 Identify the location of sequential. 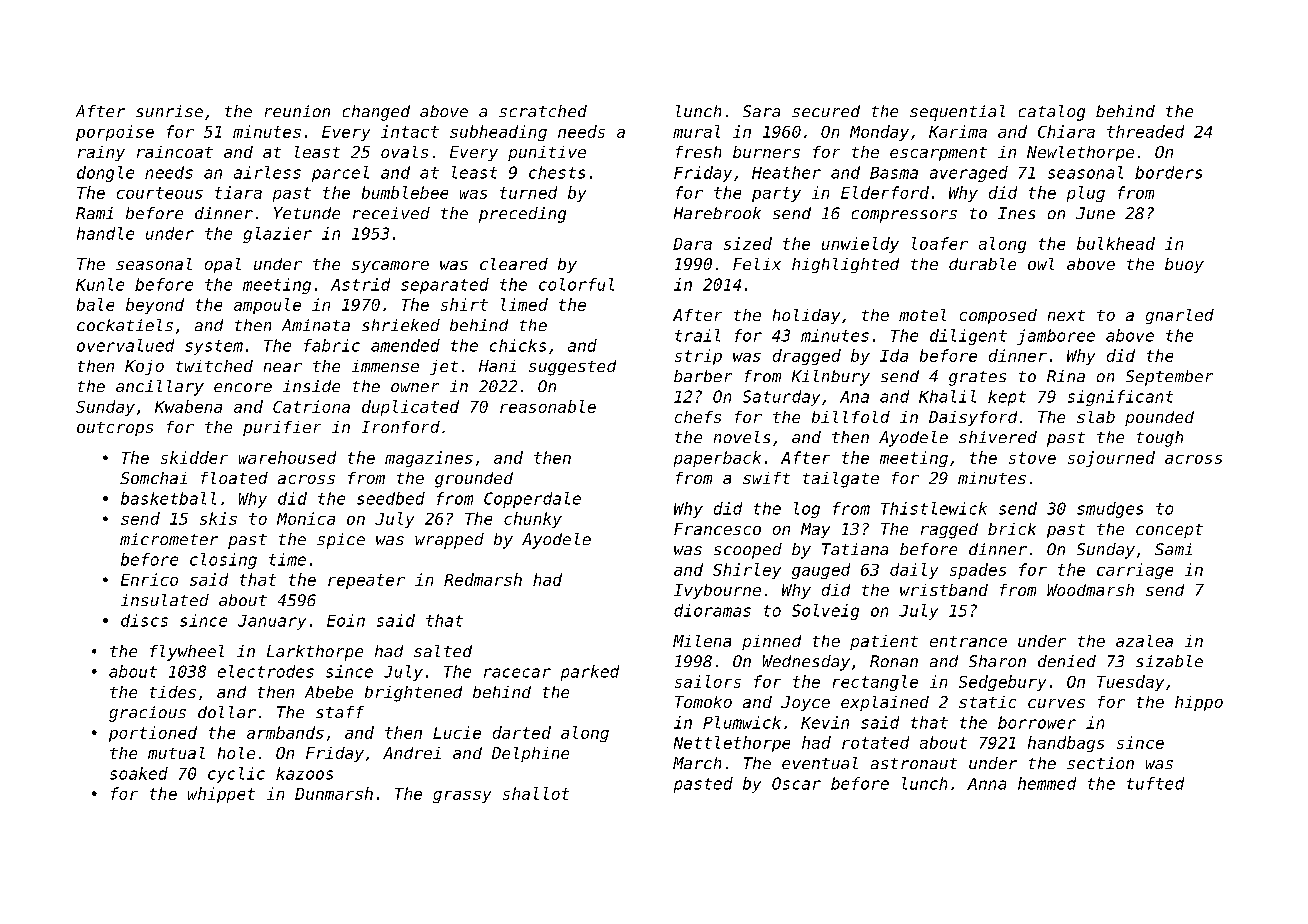
(957, 113).
